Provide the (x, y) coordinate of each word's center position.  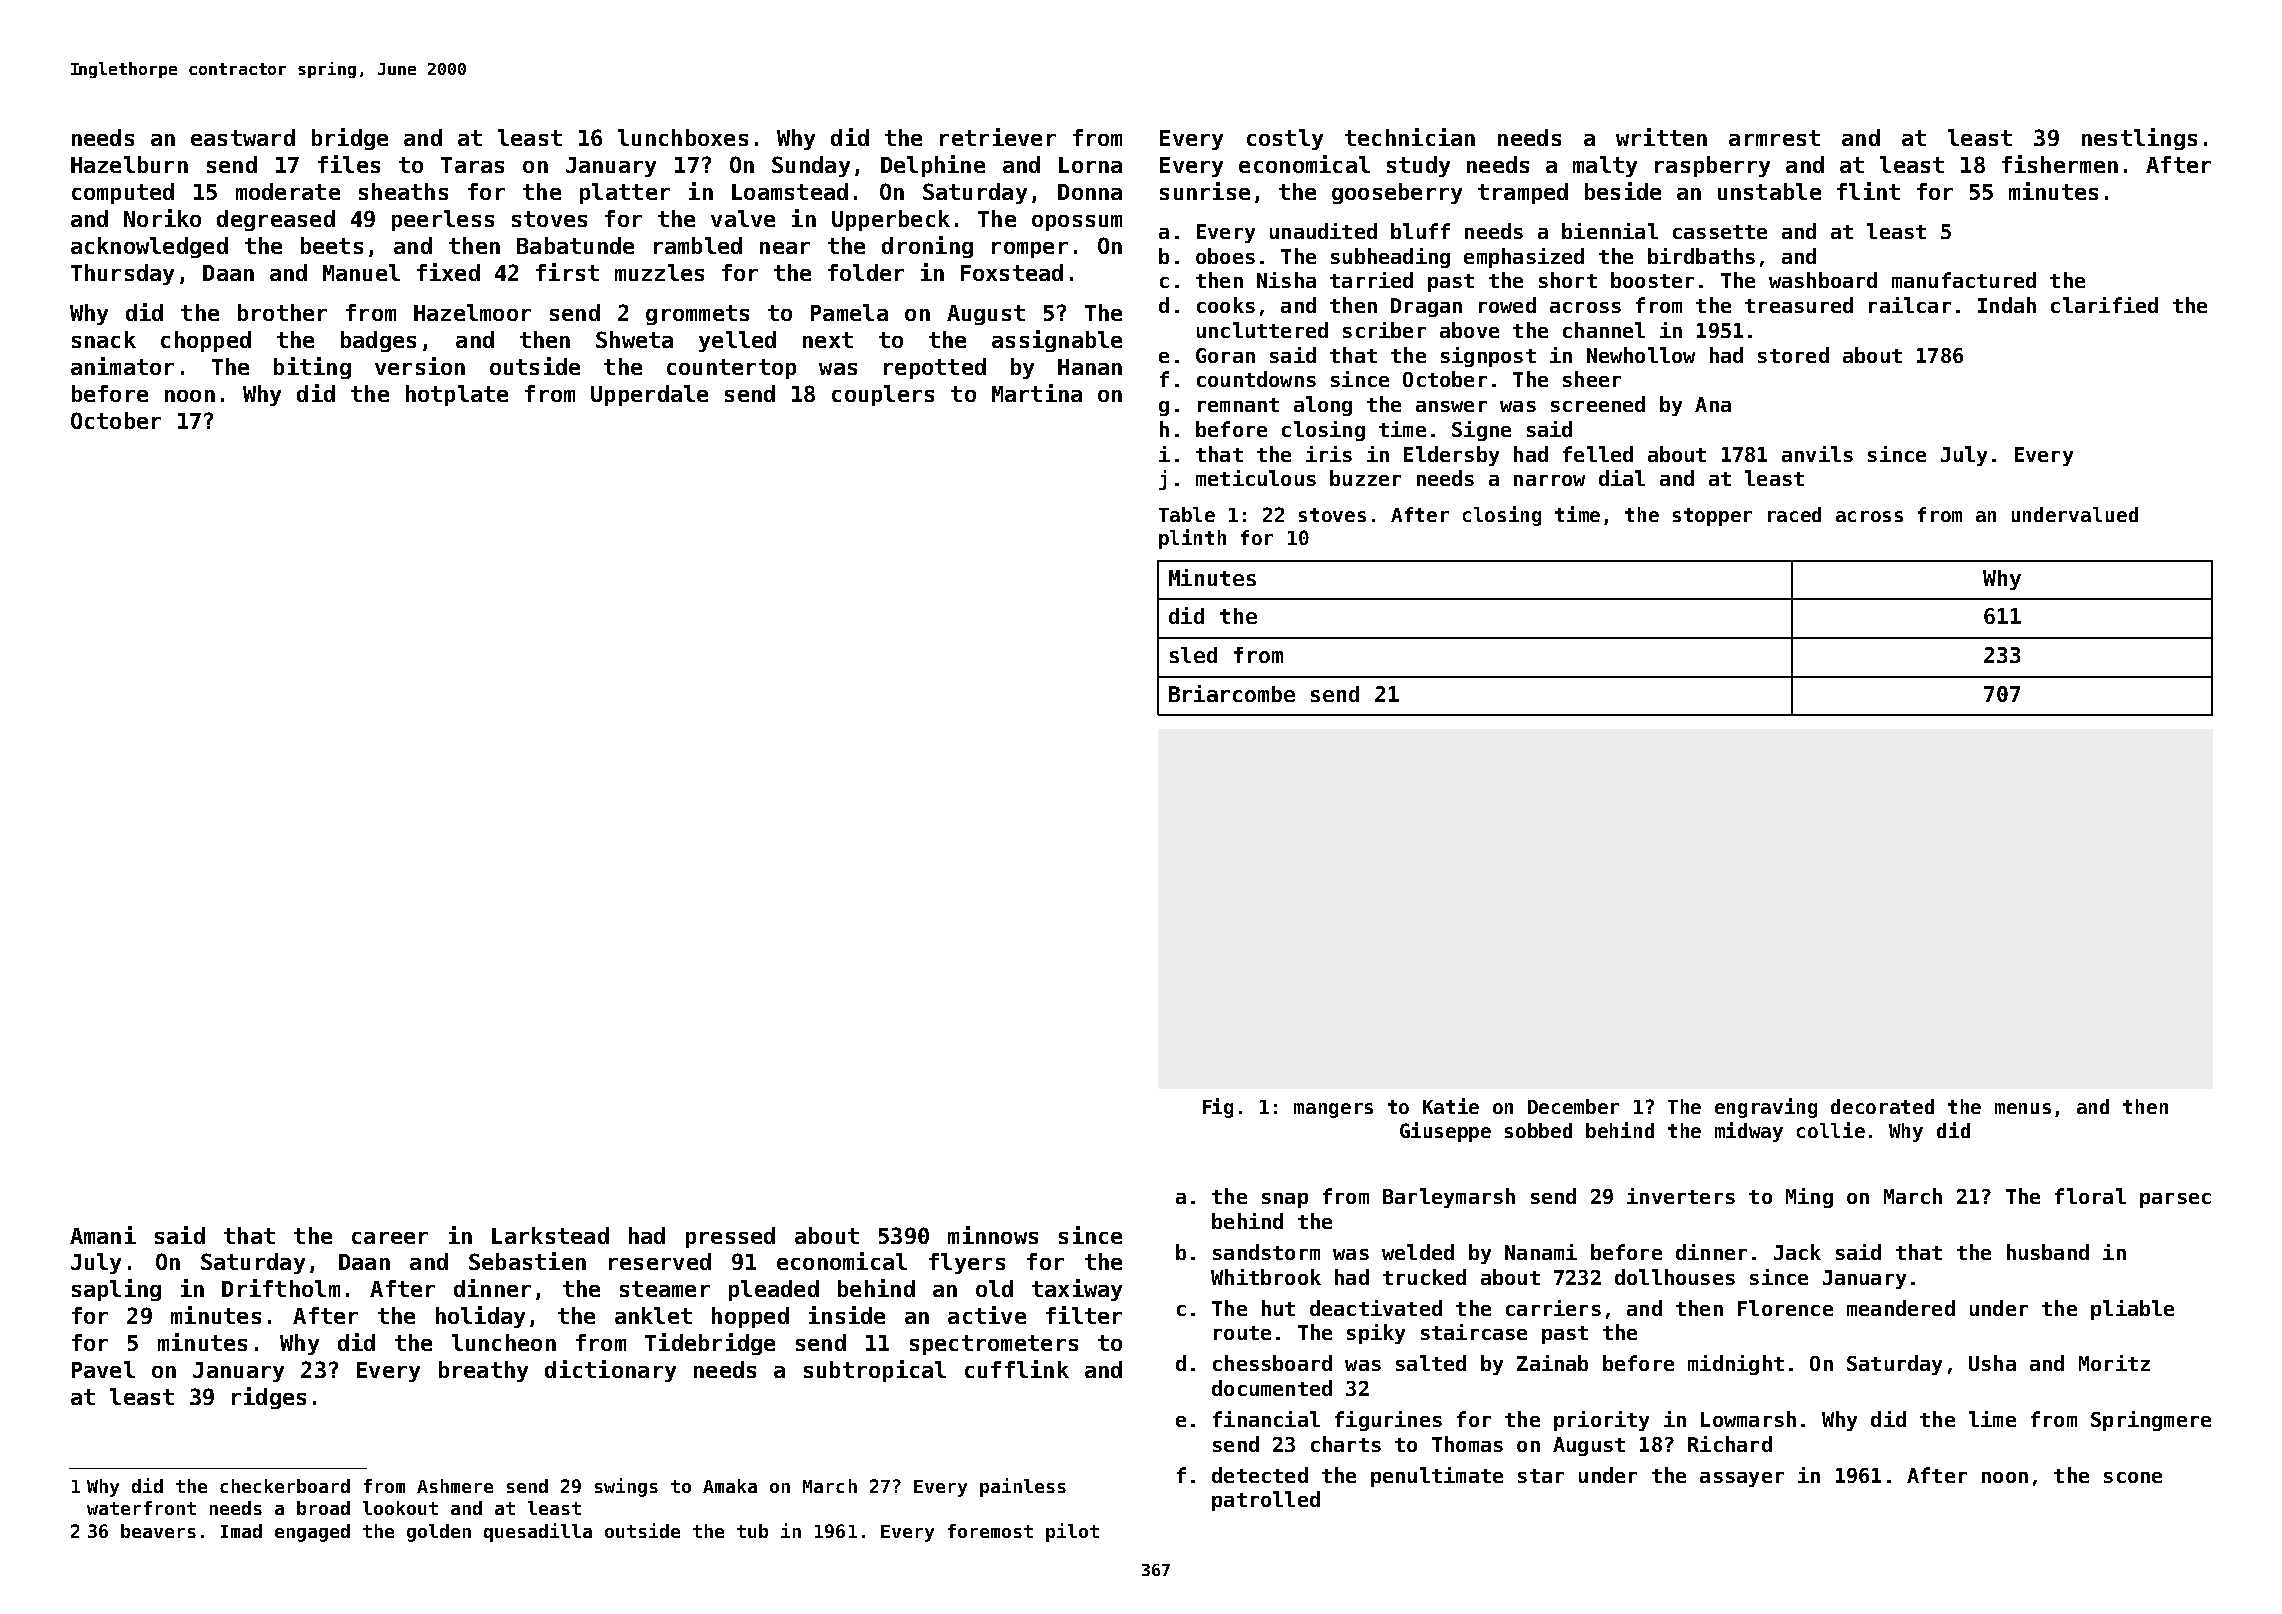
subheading (1390, 258)
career (390, 1238)
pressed (730, 1237)
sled (1193, 655)
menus (2023, 1108)
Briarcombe (1232, 693)
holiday (480, 1317)
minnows (993, 1235)
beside (1623, 191)
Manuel (361, 272)
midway (1749, 1132)
